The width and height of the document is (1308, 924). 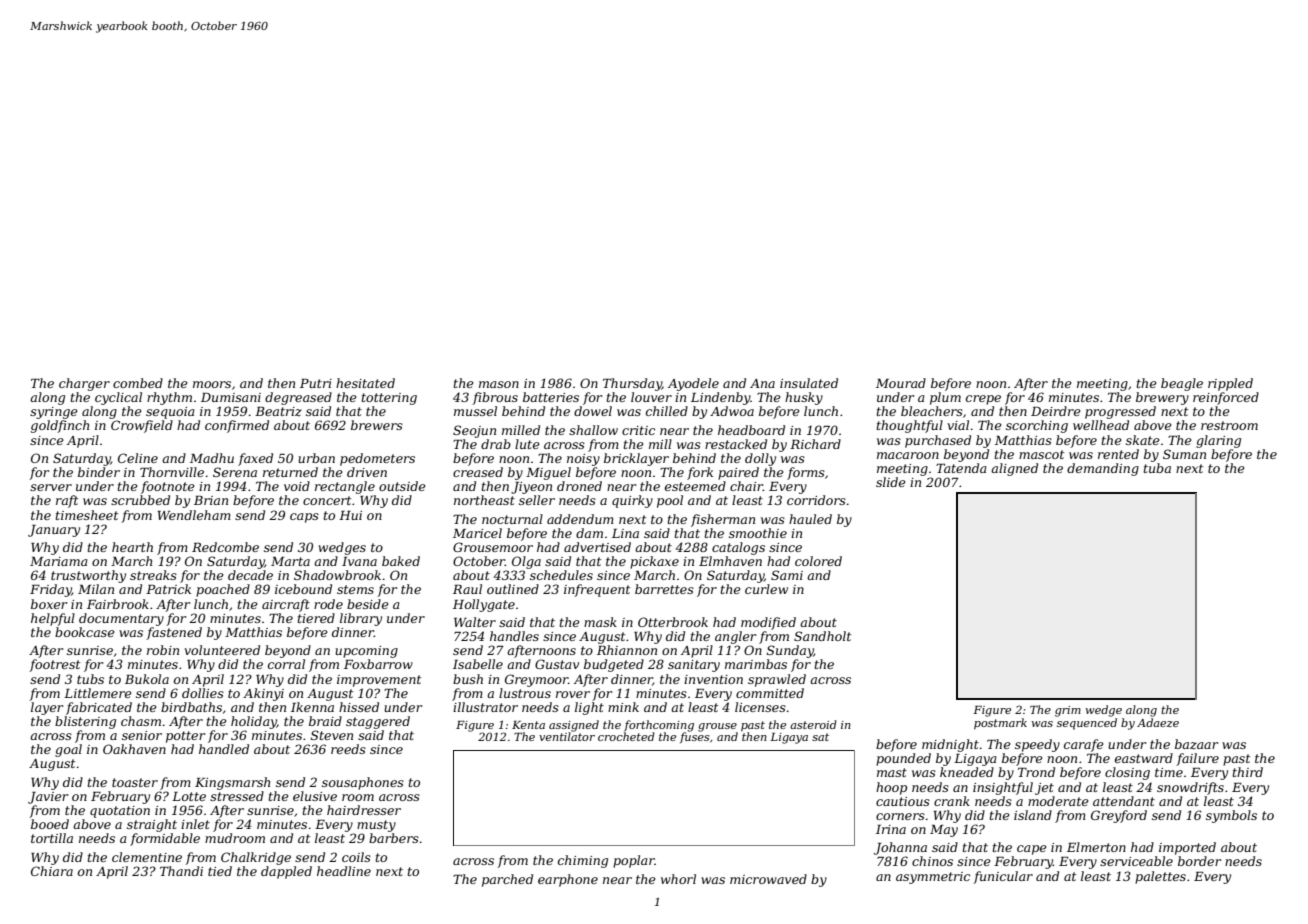 I want to click on microwaved, so click(x=768, y=879).
